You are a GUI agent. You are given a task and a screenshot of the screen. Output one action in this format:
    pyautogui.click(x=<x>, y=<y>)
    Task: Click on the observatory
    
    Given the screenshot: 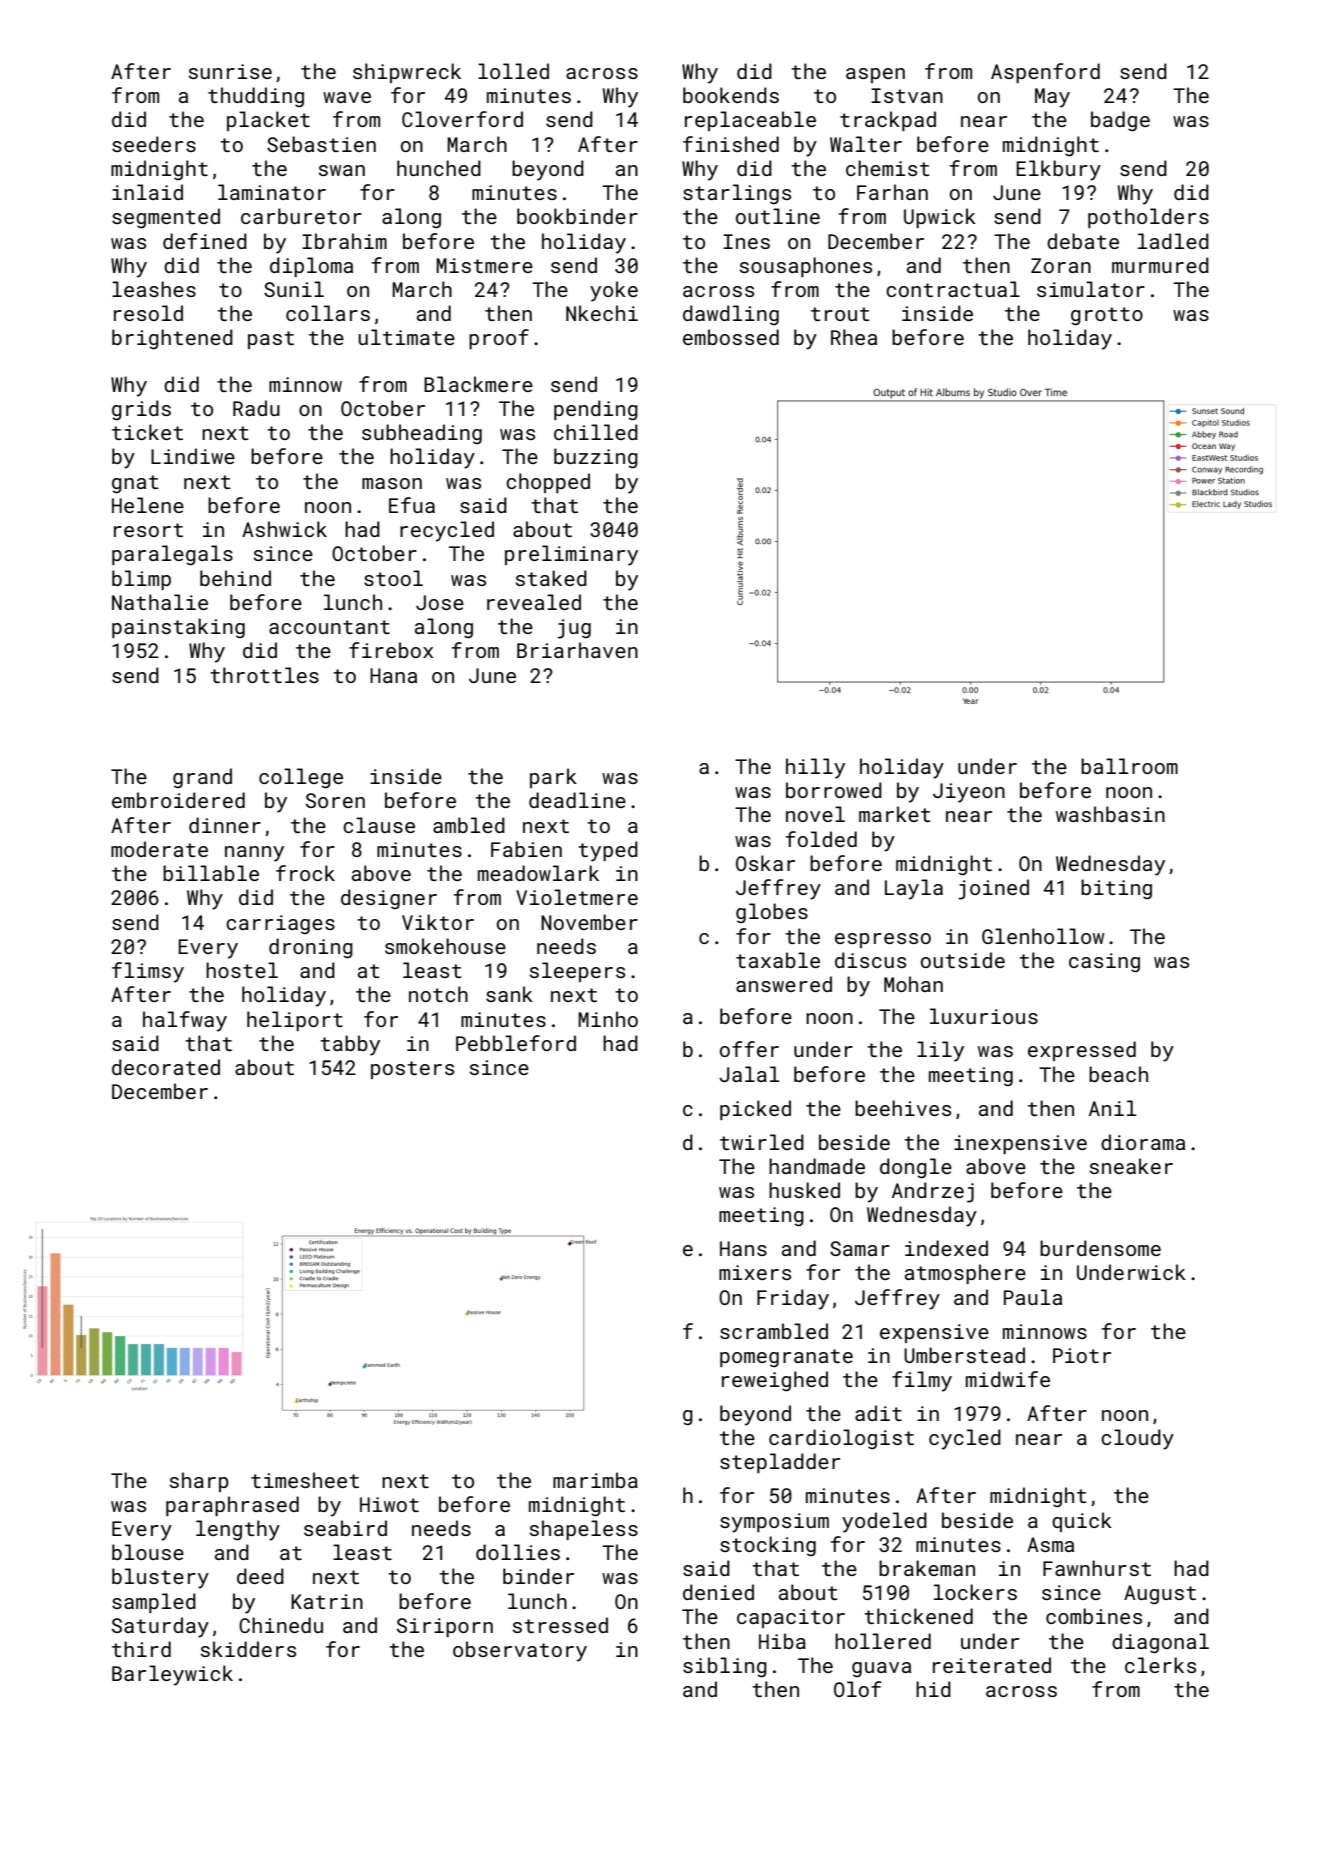 What is the action you would take?
    pyautogui.click(x=520, y=1651)
